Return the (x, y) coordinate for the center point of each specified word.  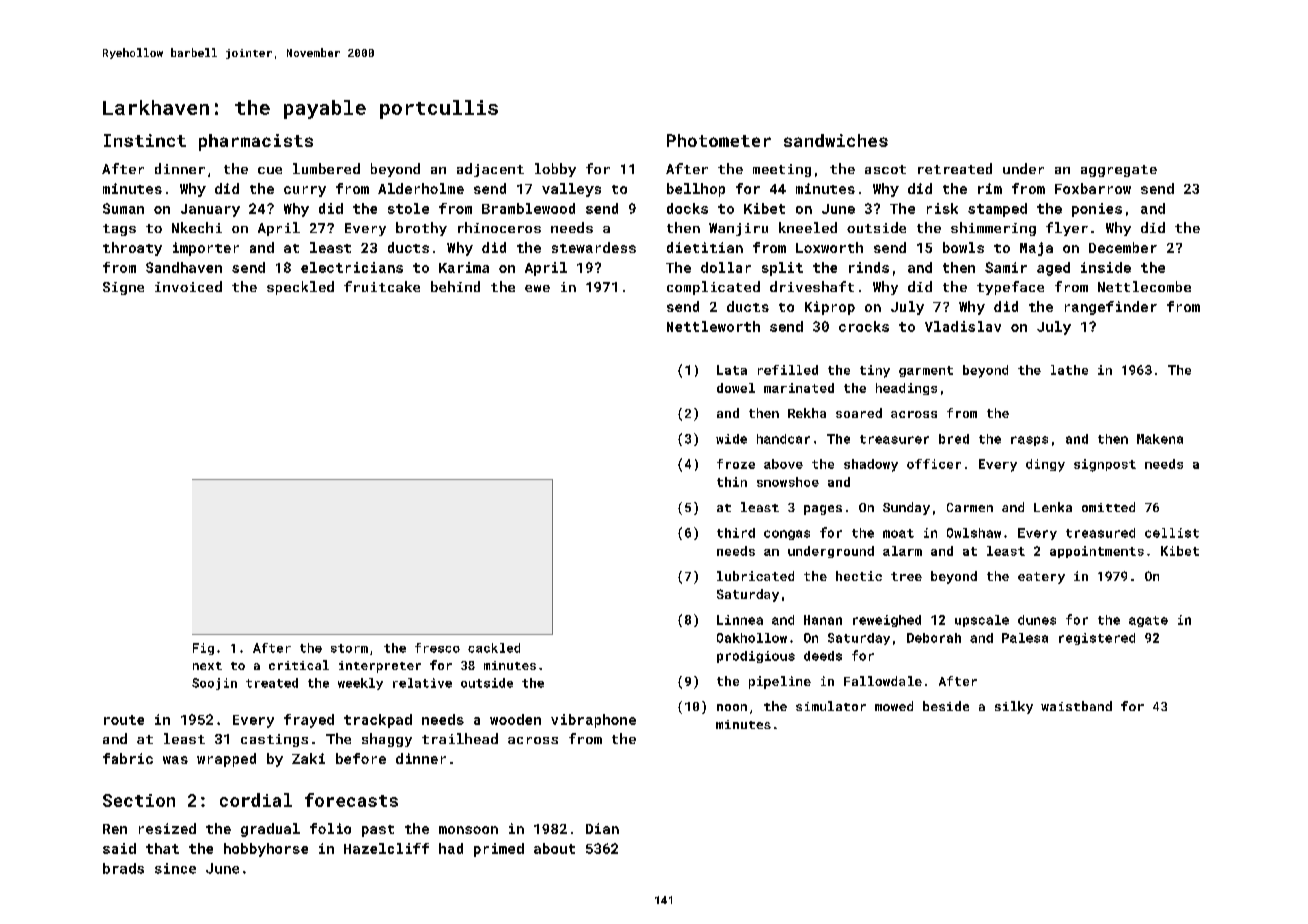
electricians (352, 267)
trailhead (460, 738)
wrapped (226, 760)
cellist (1172, 533)
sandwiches (836, 140)
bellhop (696, 190)
